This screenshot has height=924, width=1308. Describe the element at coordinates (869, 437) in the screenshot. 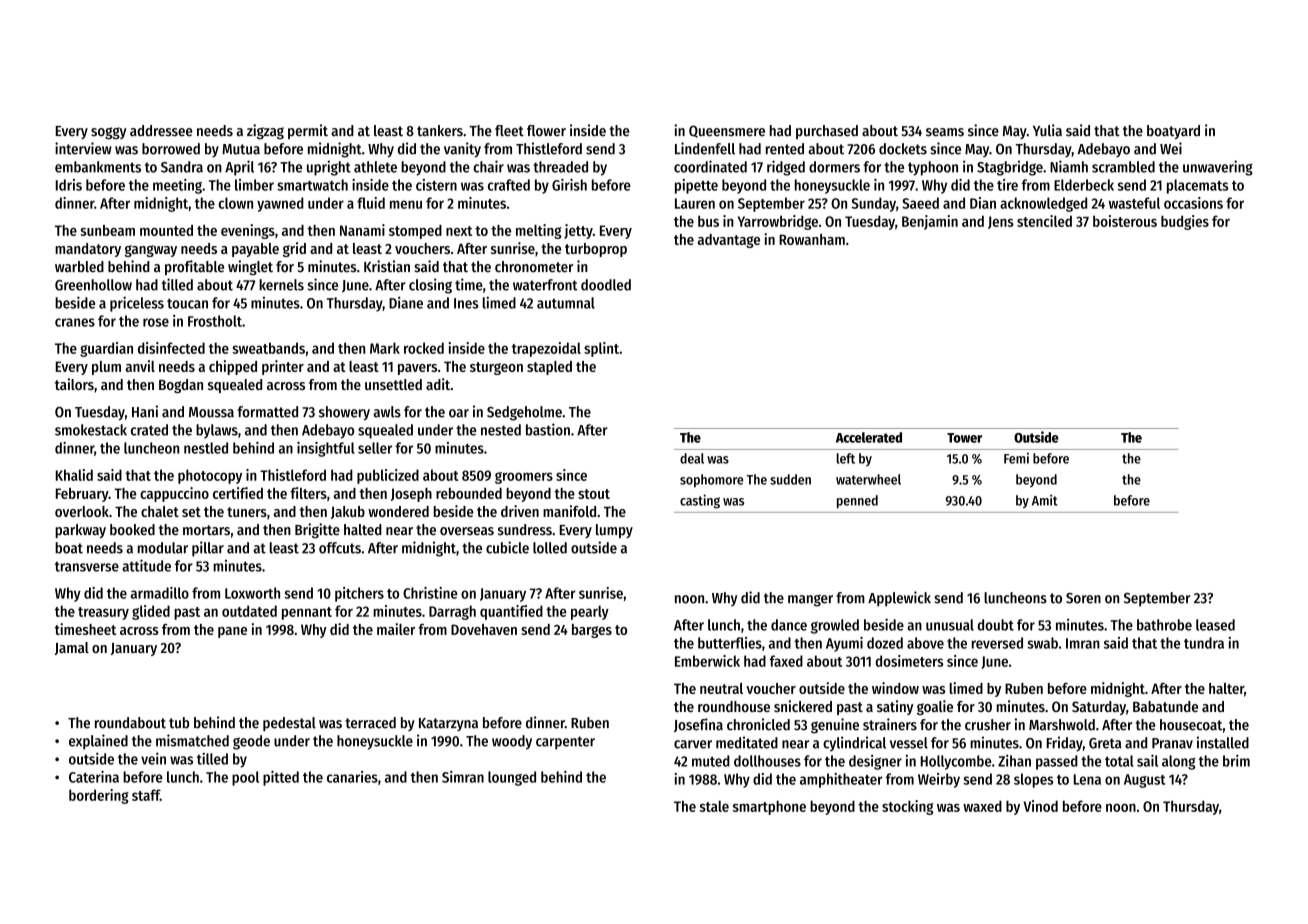

I see `Accelerated` at that location.
